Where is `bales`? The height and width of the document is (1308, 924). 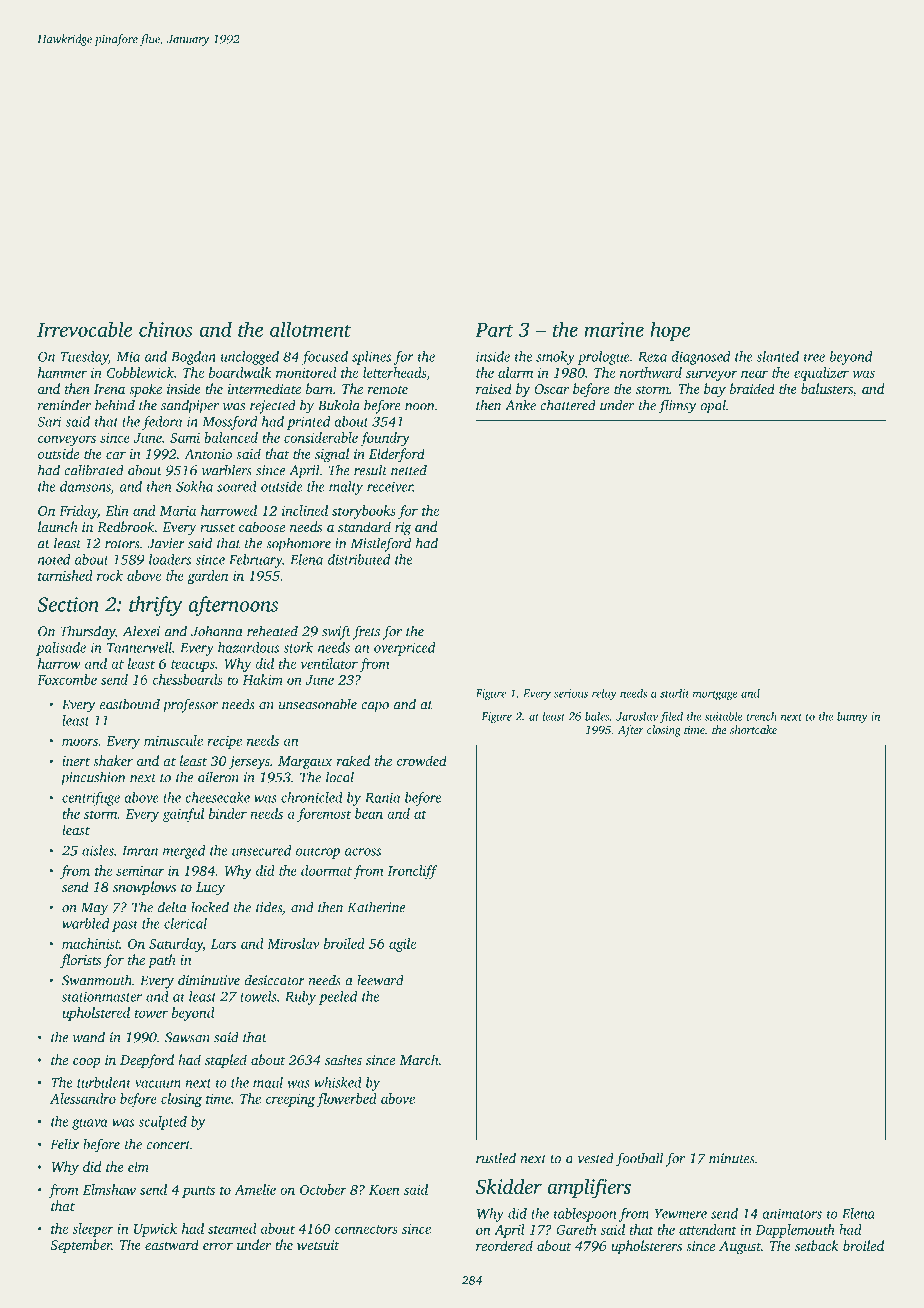 bales is located at coordinates (597, 716).
